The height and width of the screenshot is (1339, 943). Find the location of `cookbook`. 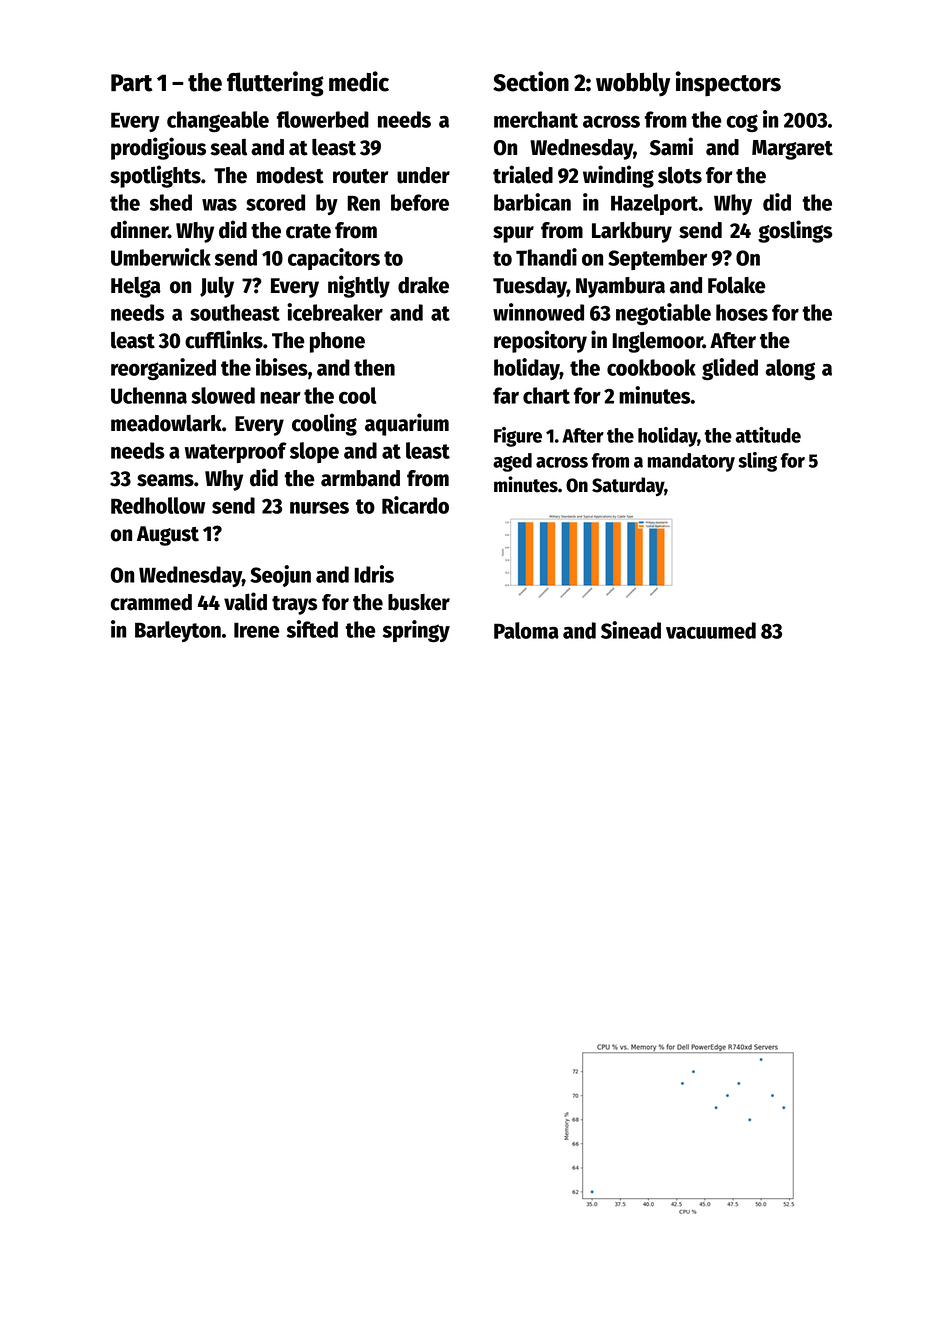

cookbook is located at coordinates (651, 367).
